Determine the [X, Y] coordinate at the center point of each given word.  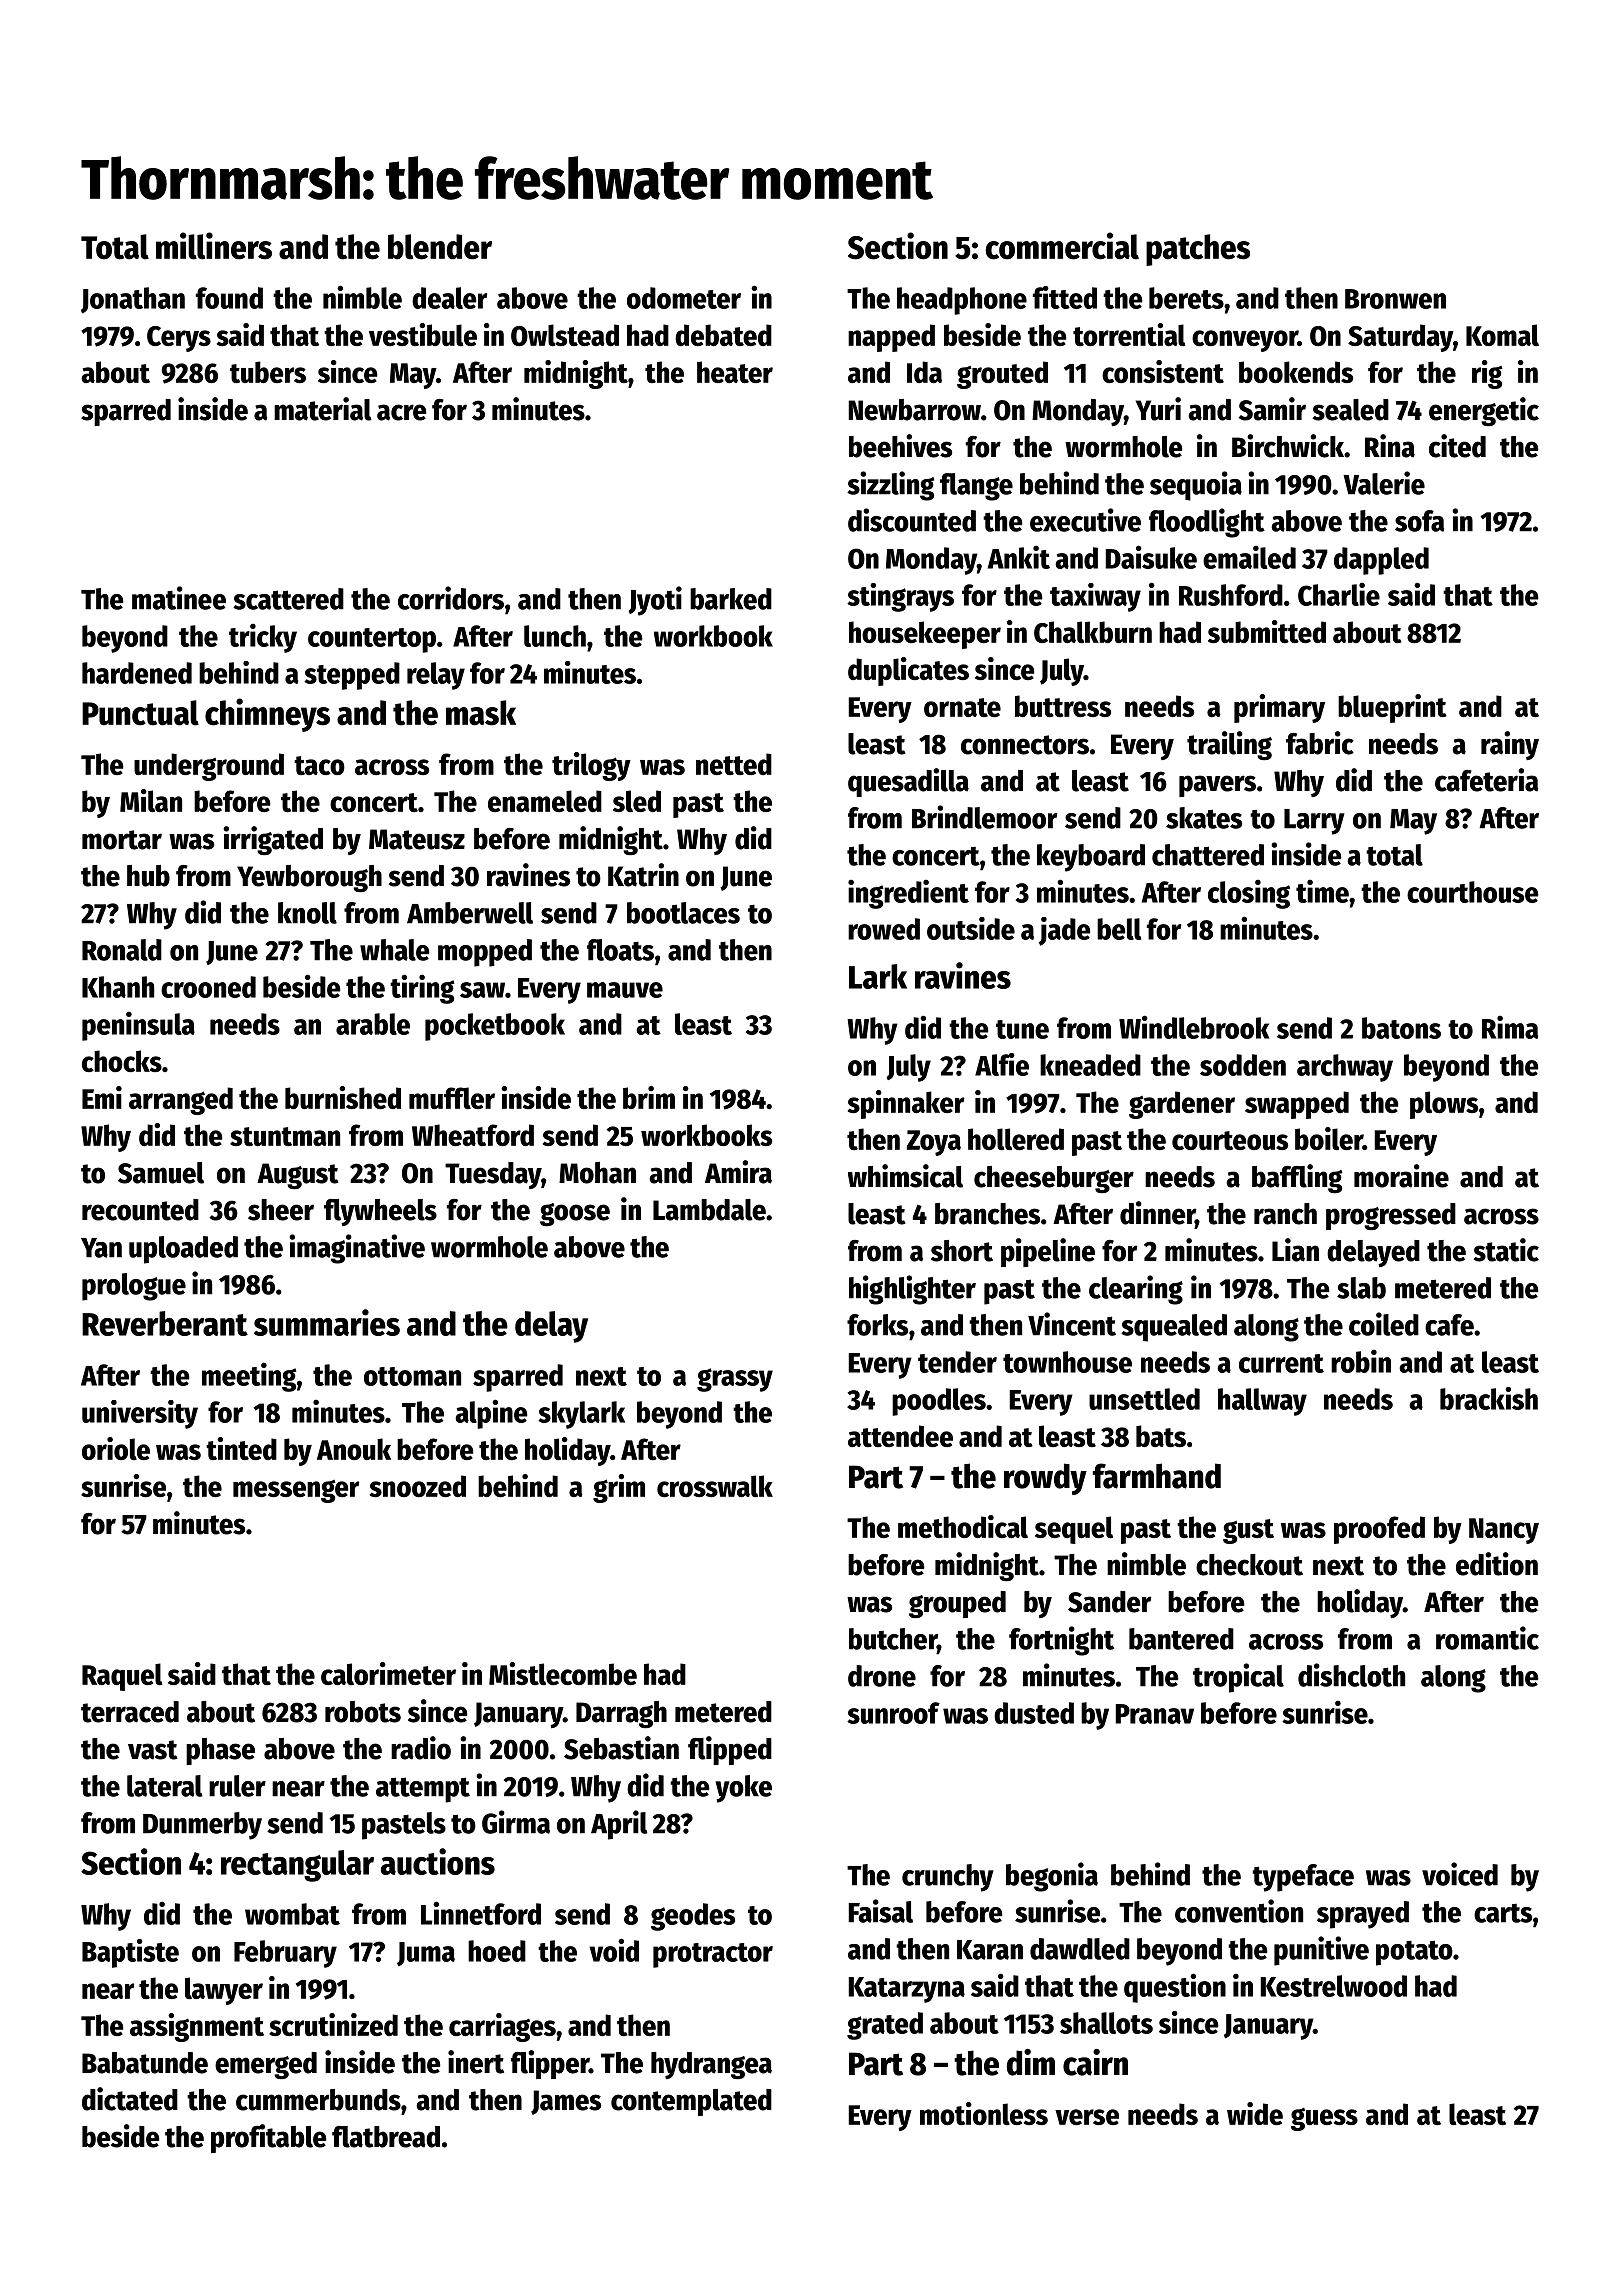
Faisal [880, 1911]
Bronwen [1395, 299]
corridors [451, 598]
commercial [1062, 246]
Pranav [1154, 1714]
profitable [269, 2138]
